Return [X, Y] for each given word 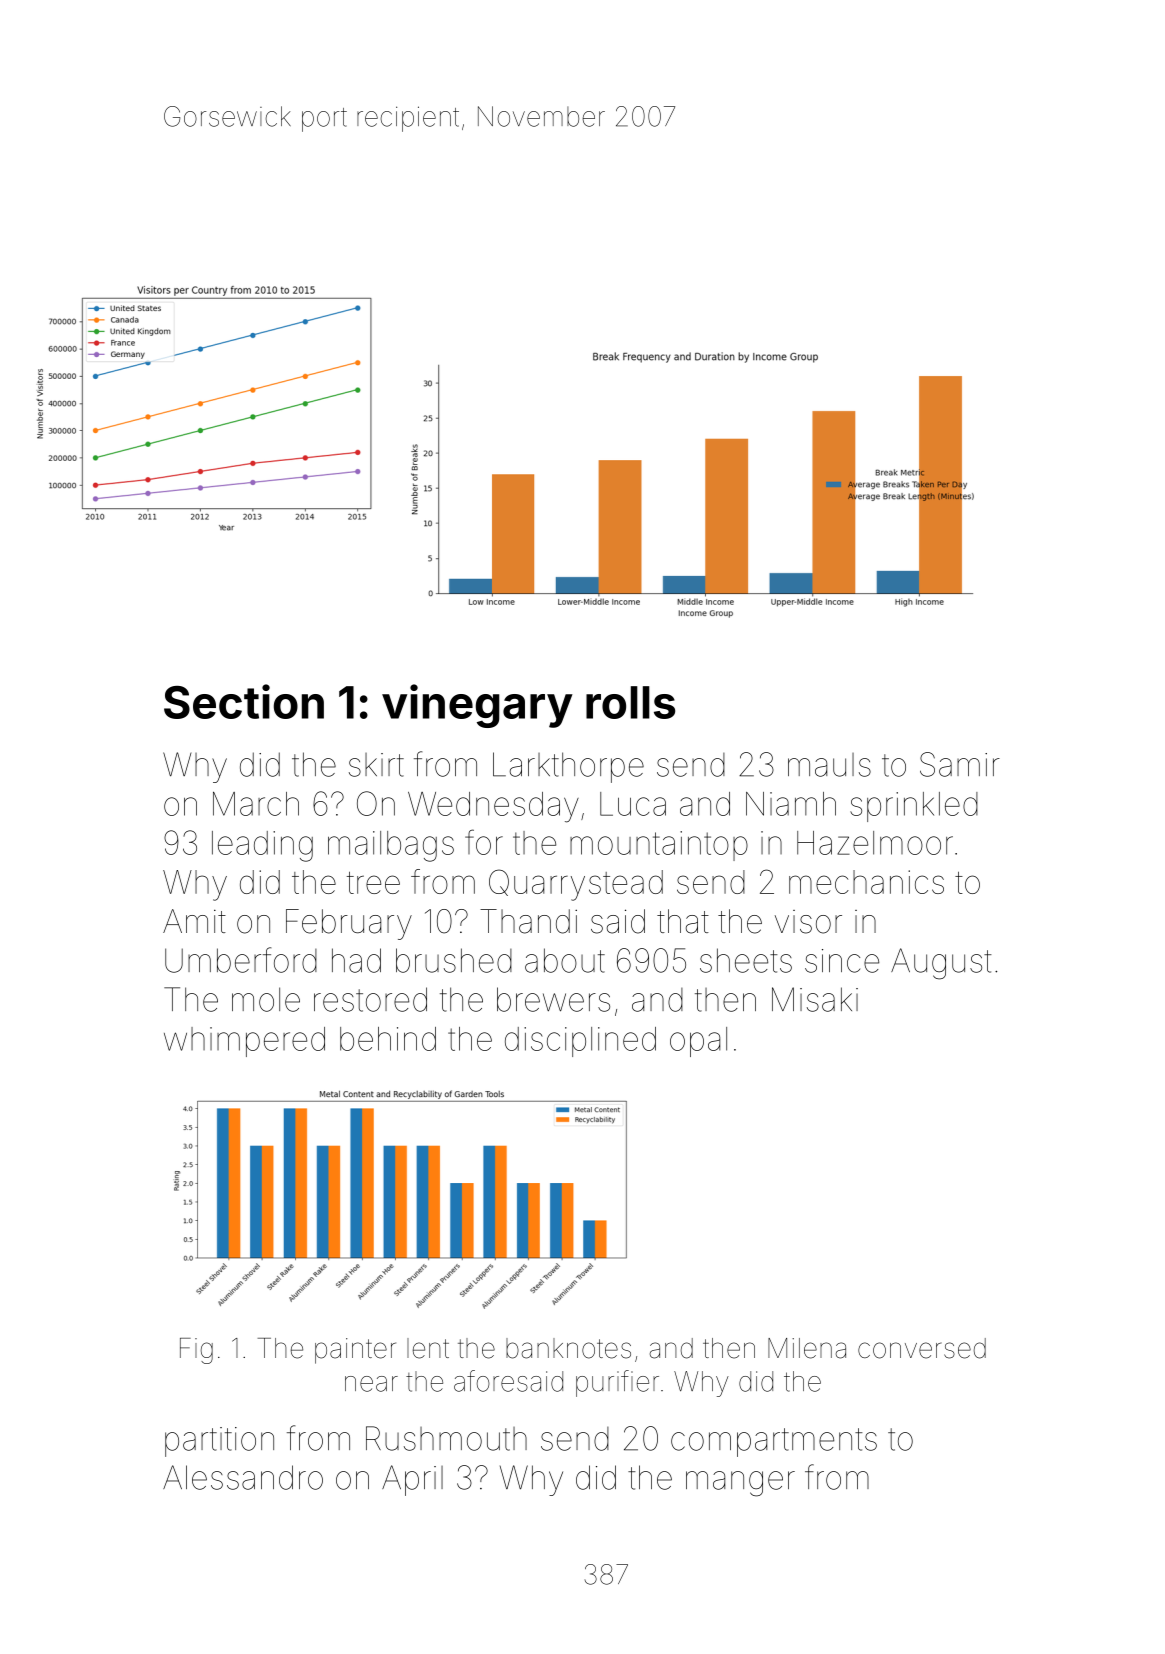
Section [244, 701]
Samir [960, 764]
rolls [630, 702]
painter [355, 1351]
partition [219, 1442]
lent [428, 1348]
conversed [922, 1348]
